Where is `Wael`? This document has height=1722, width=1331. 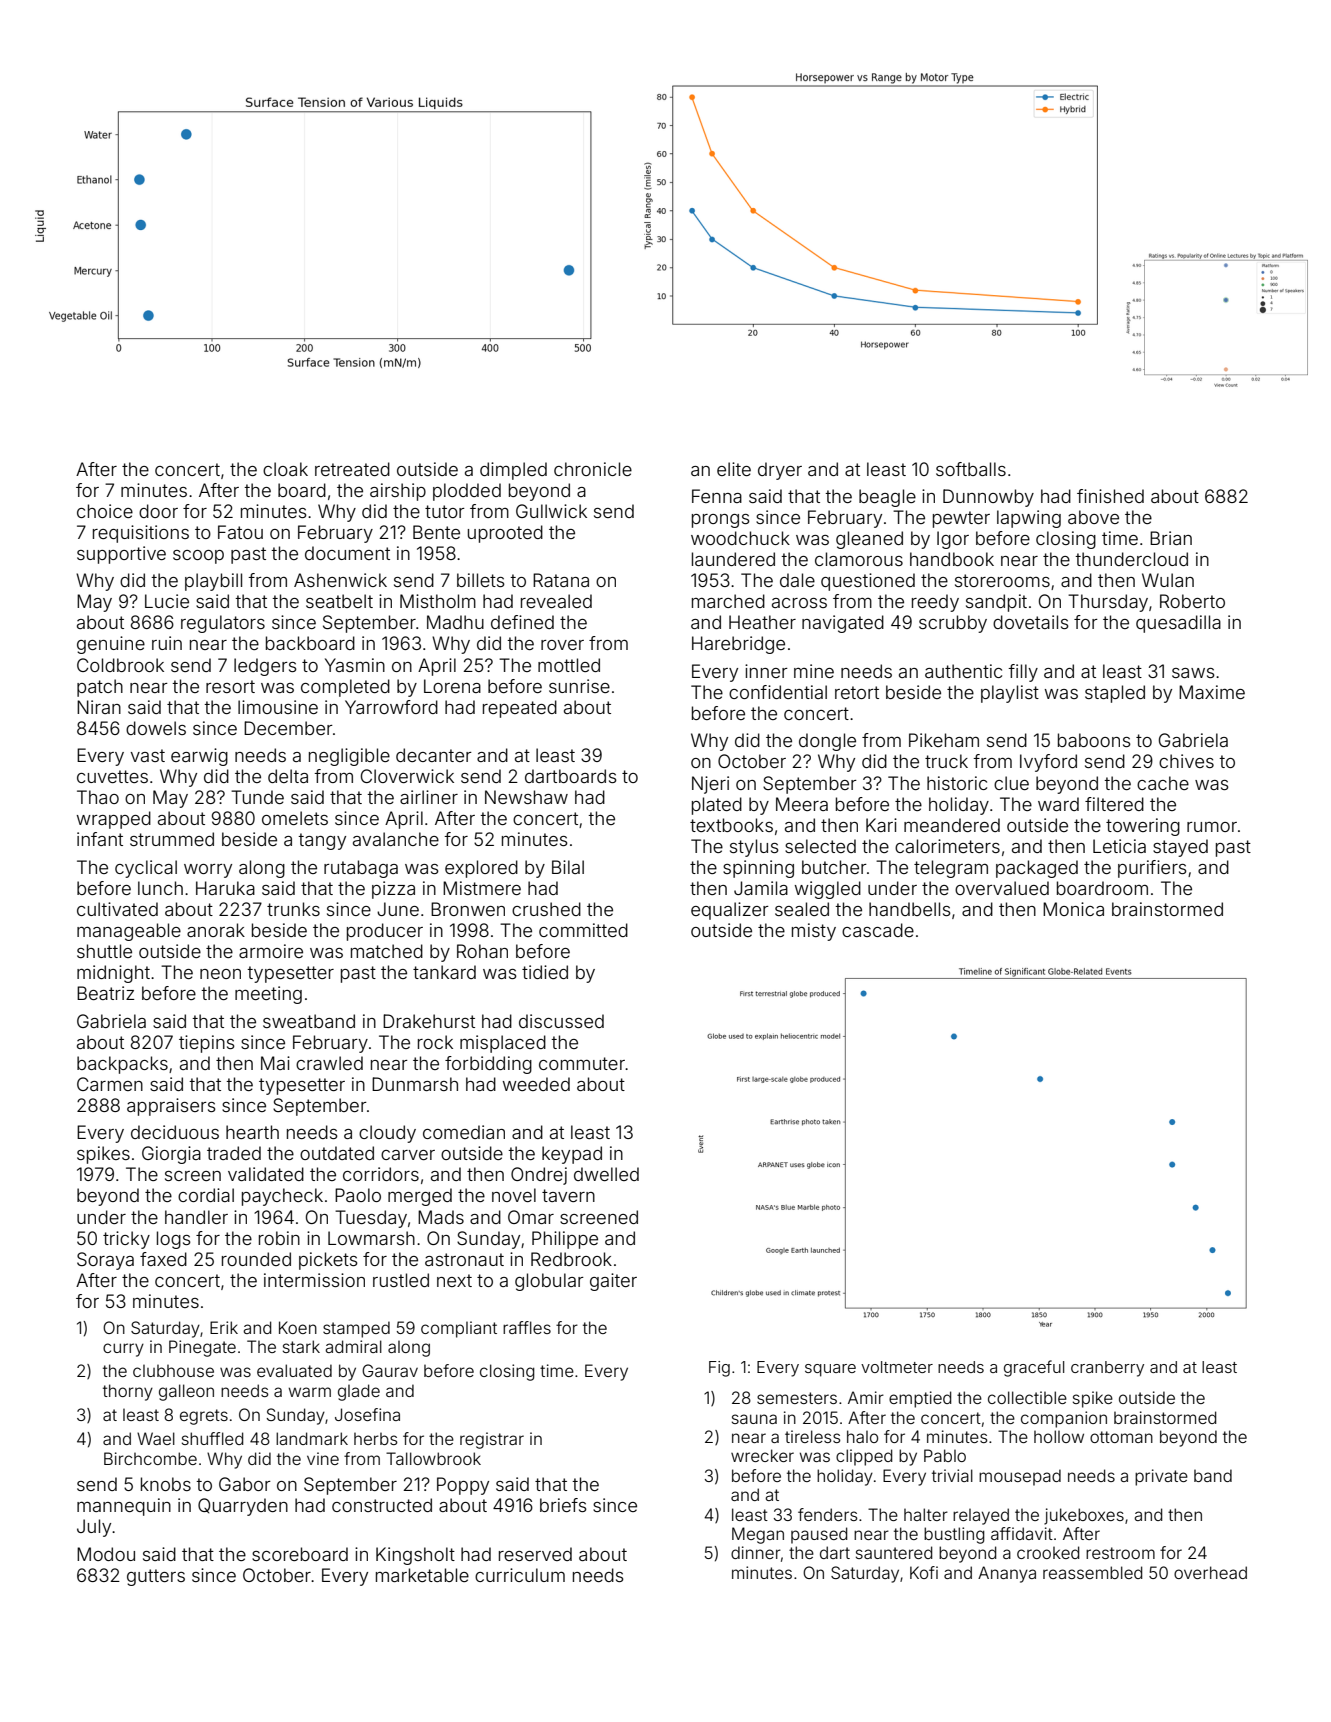
Wael is located at coordinates (156, 1438).
